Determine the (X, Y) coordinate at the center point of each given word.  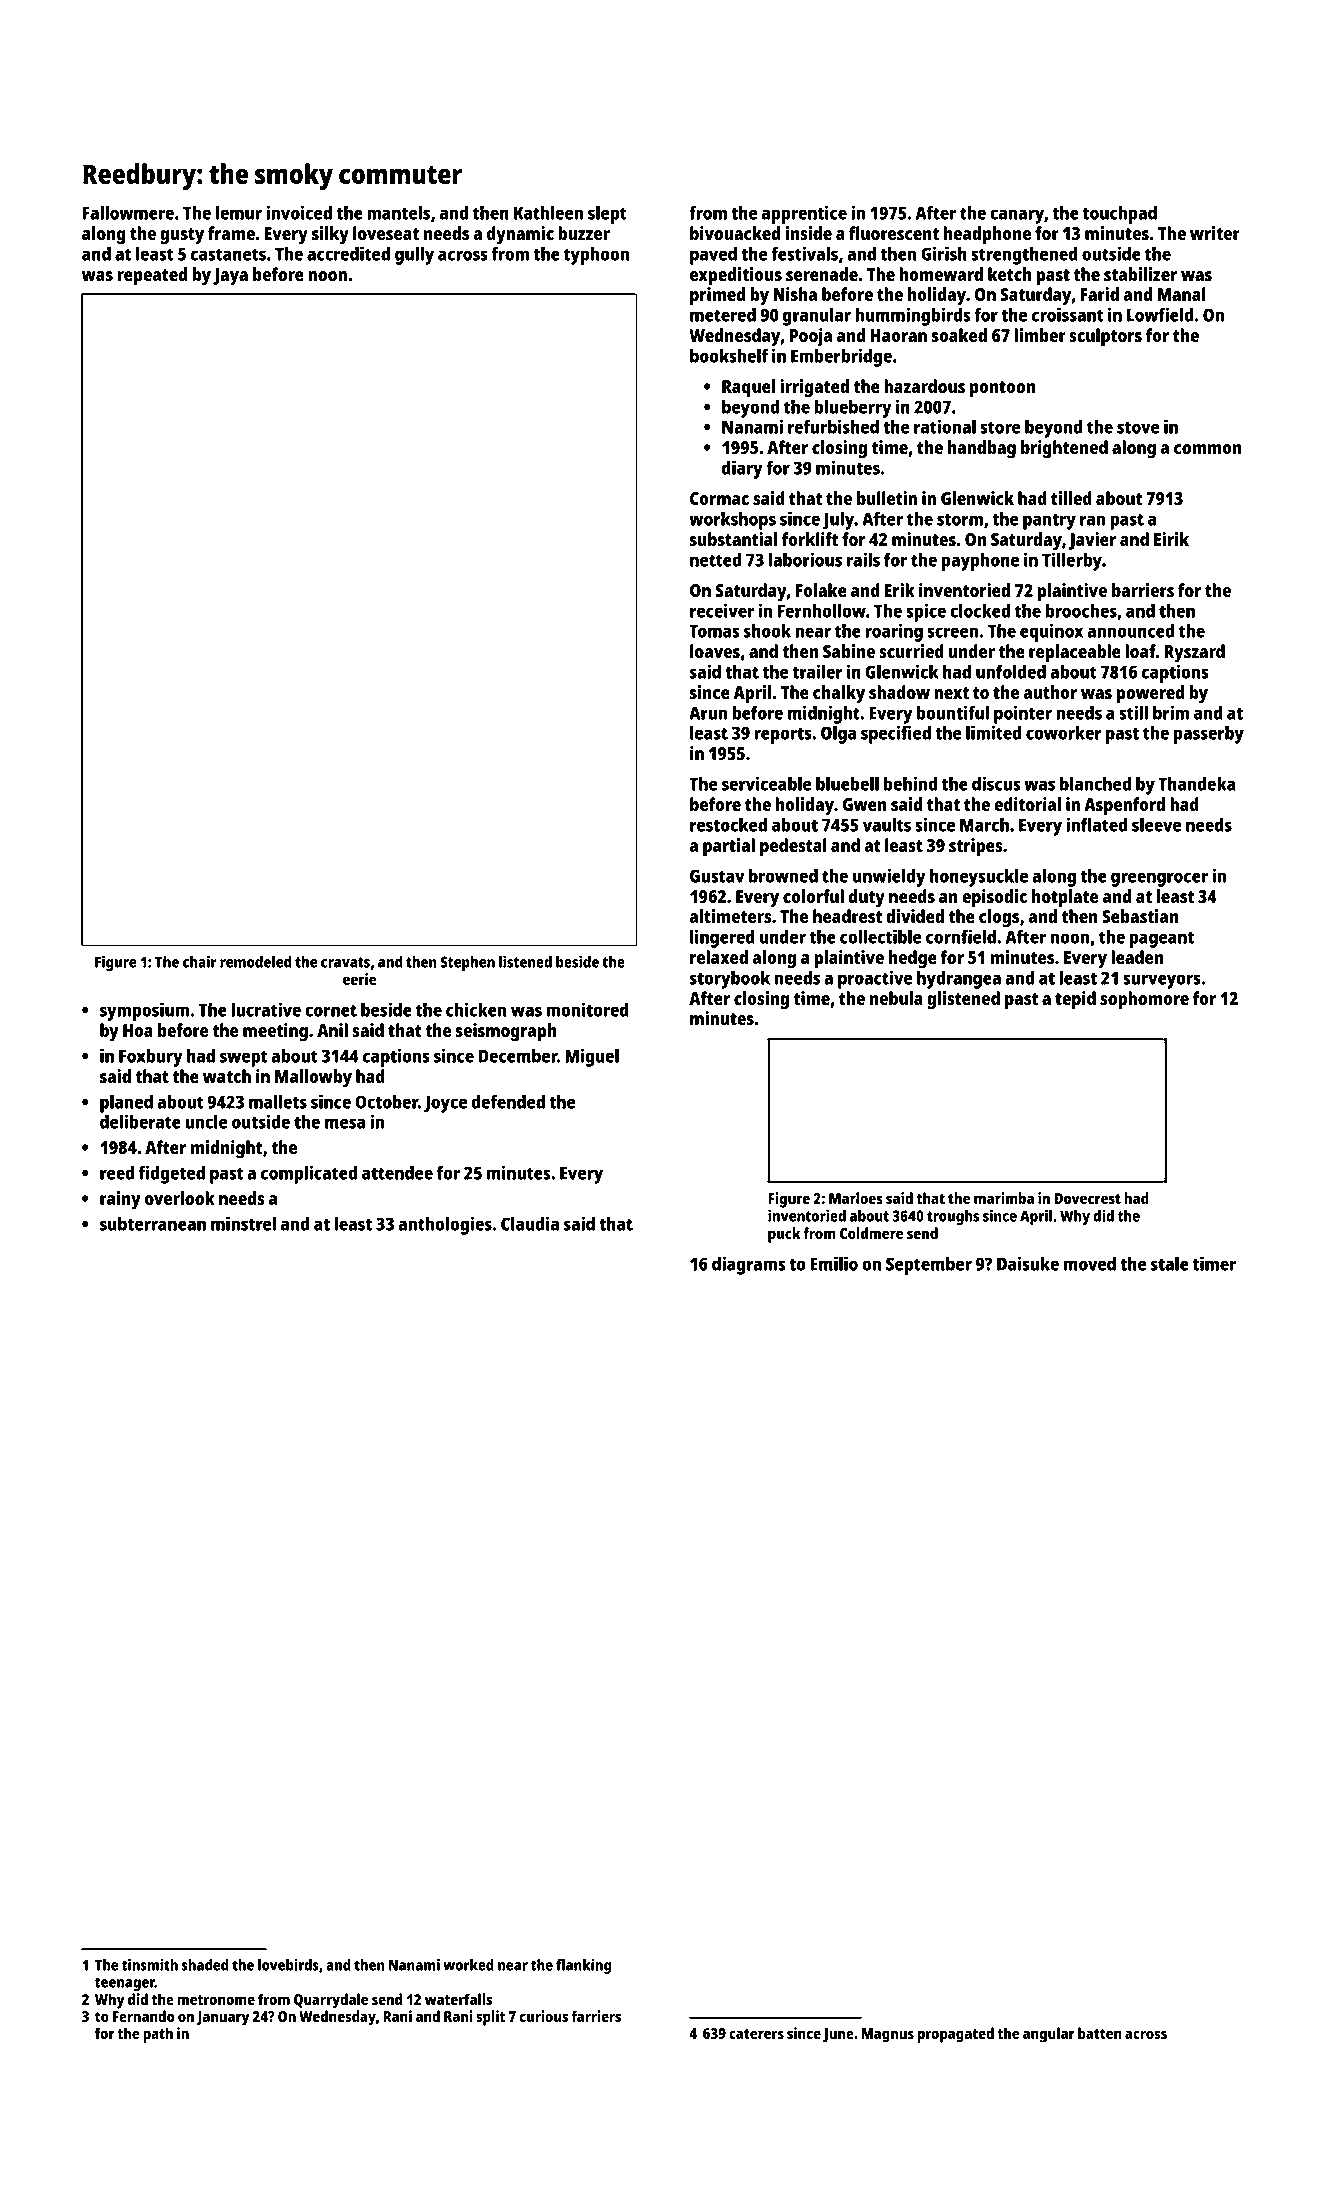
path (158, 2035)
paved (713, 255)
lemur (239, 212)
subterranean (153, 1223)
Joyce (445, 1104)
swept (243, 1058)
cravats (345, 962)
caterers (756, 2034)
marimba (1004, 1198)
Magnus (888, 2035)
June (838, 2035)
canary (1017, 216)
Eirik (1171, 539)
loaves (715, 651)
